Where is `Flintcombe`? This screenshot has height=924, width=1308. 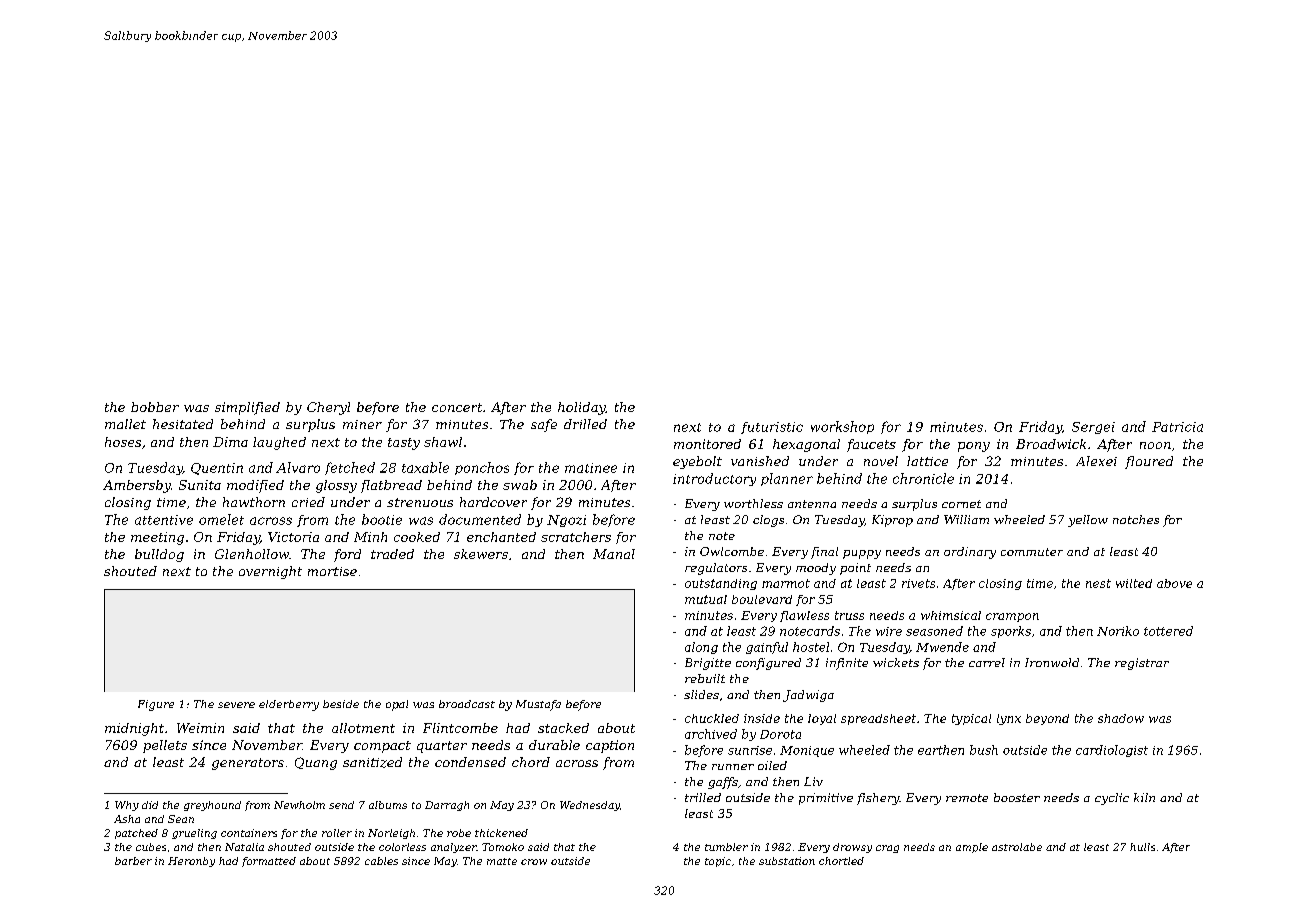
Flintcombe is located at coordinates (460, 728).
